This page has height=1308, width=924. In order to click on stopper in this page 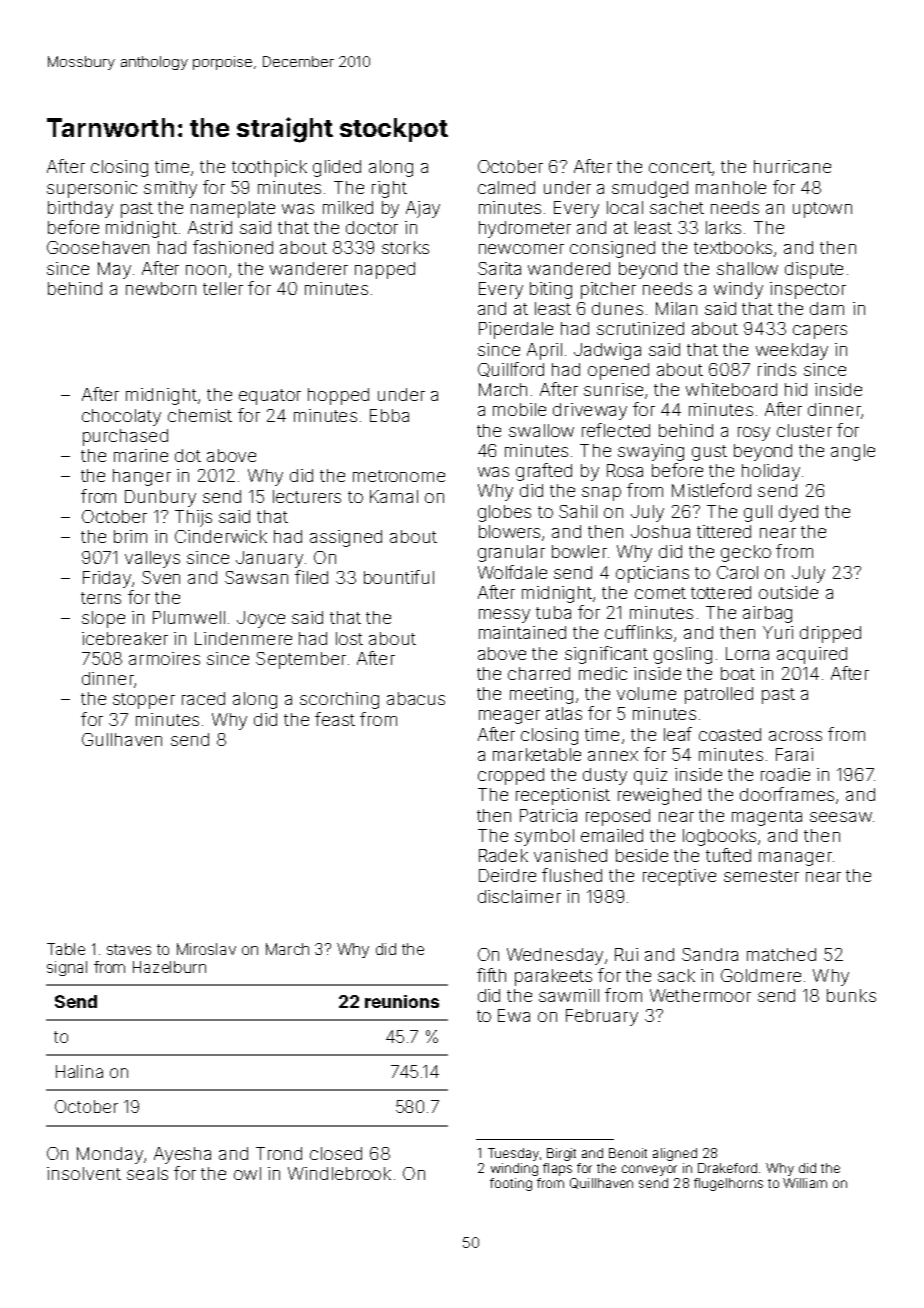, I will do `click(144, 701)`.
